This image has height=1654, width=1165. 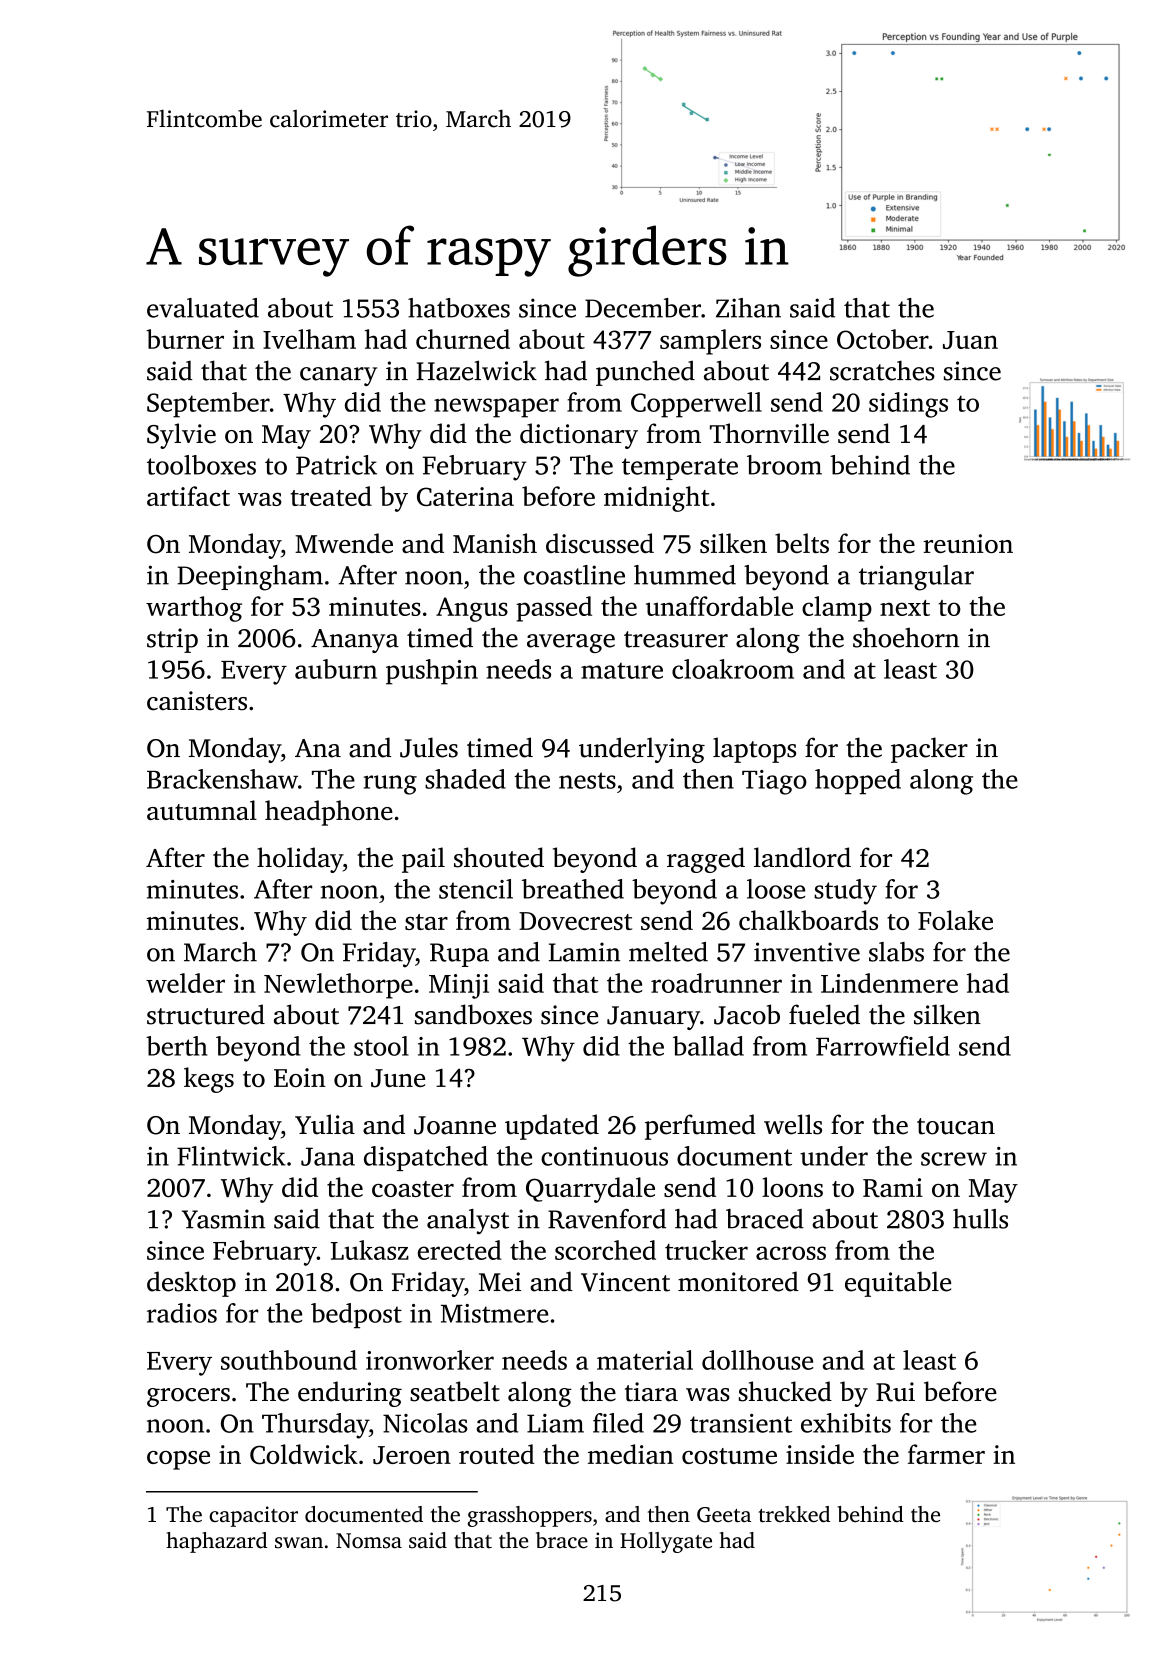 I want to click on Folake, so click(x=955, y=920).
